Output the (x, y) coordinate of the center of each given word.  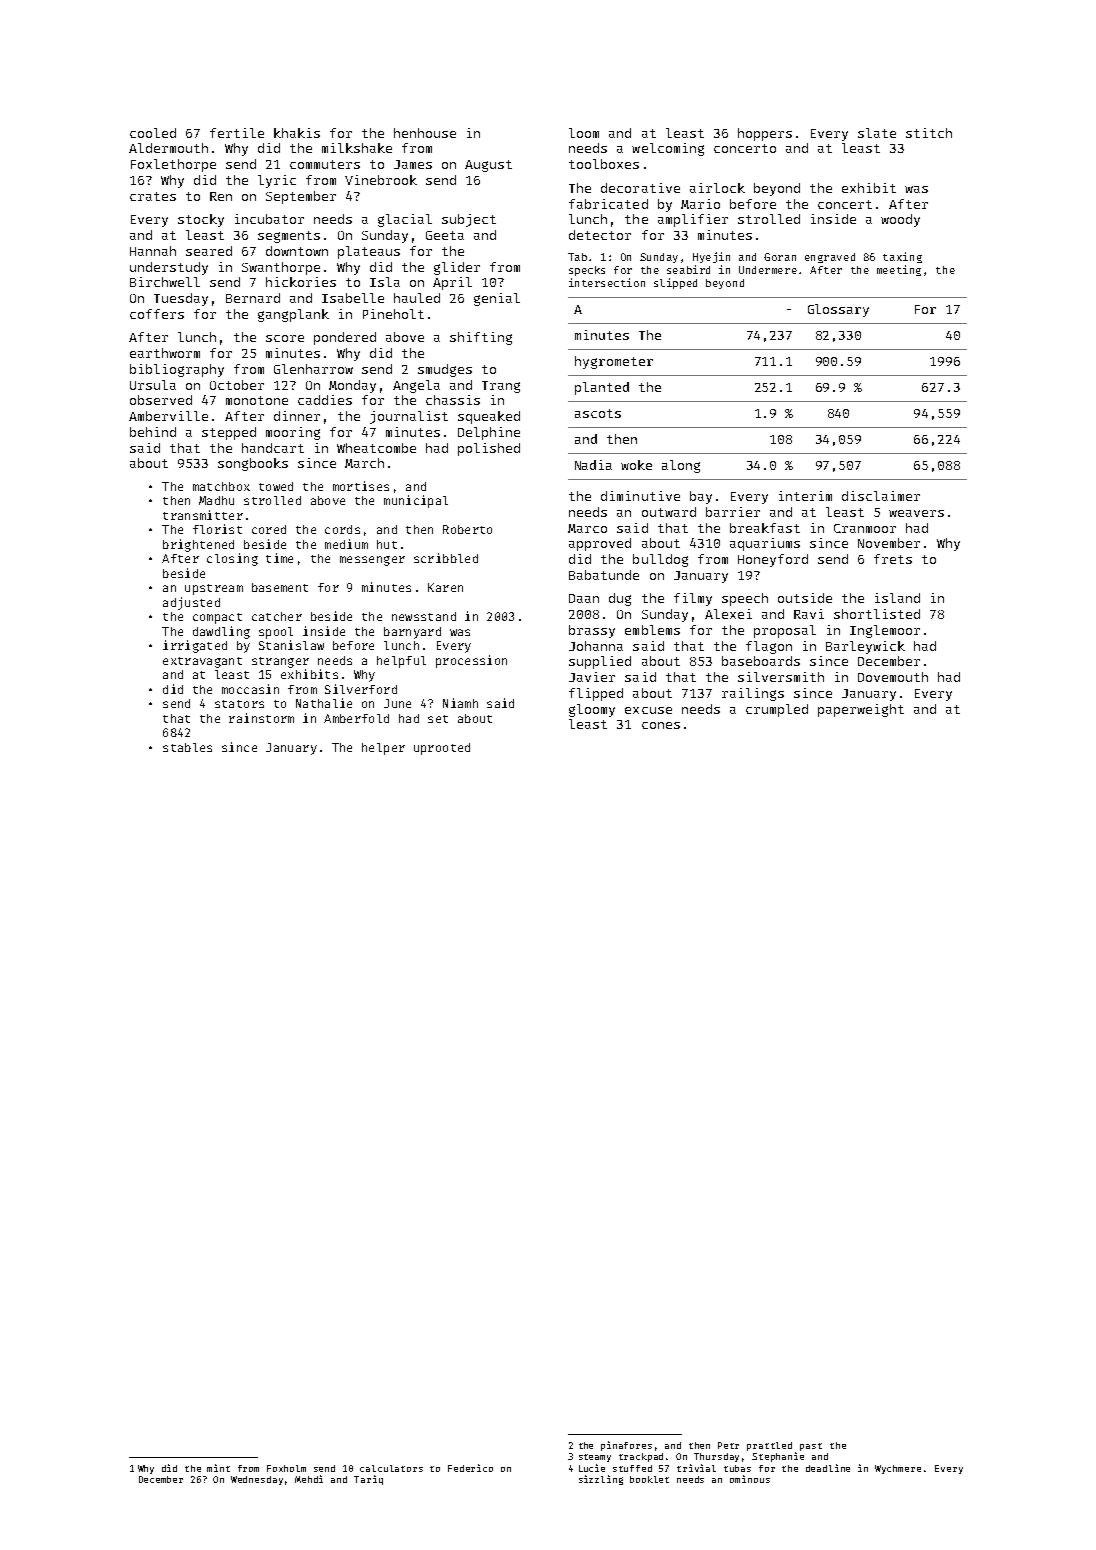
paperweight (861, 710)
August (488, 166)
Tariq (368, 1480)
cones (661, 725)
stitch (929, 133)
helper (383, 749)
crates (153, 196)
